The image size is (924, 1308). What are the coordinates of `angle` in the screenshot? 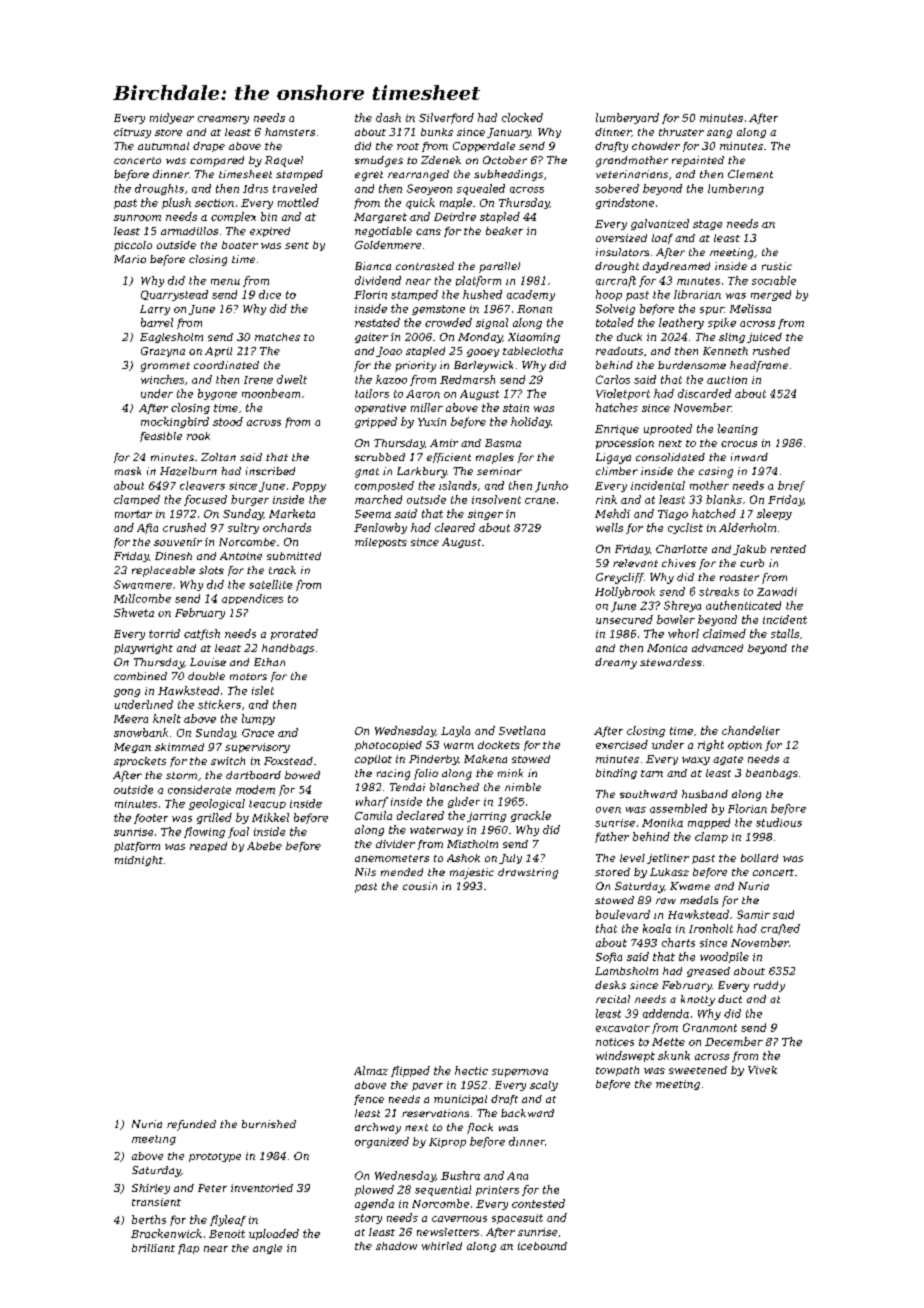 It's located at (267, 1249).
